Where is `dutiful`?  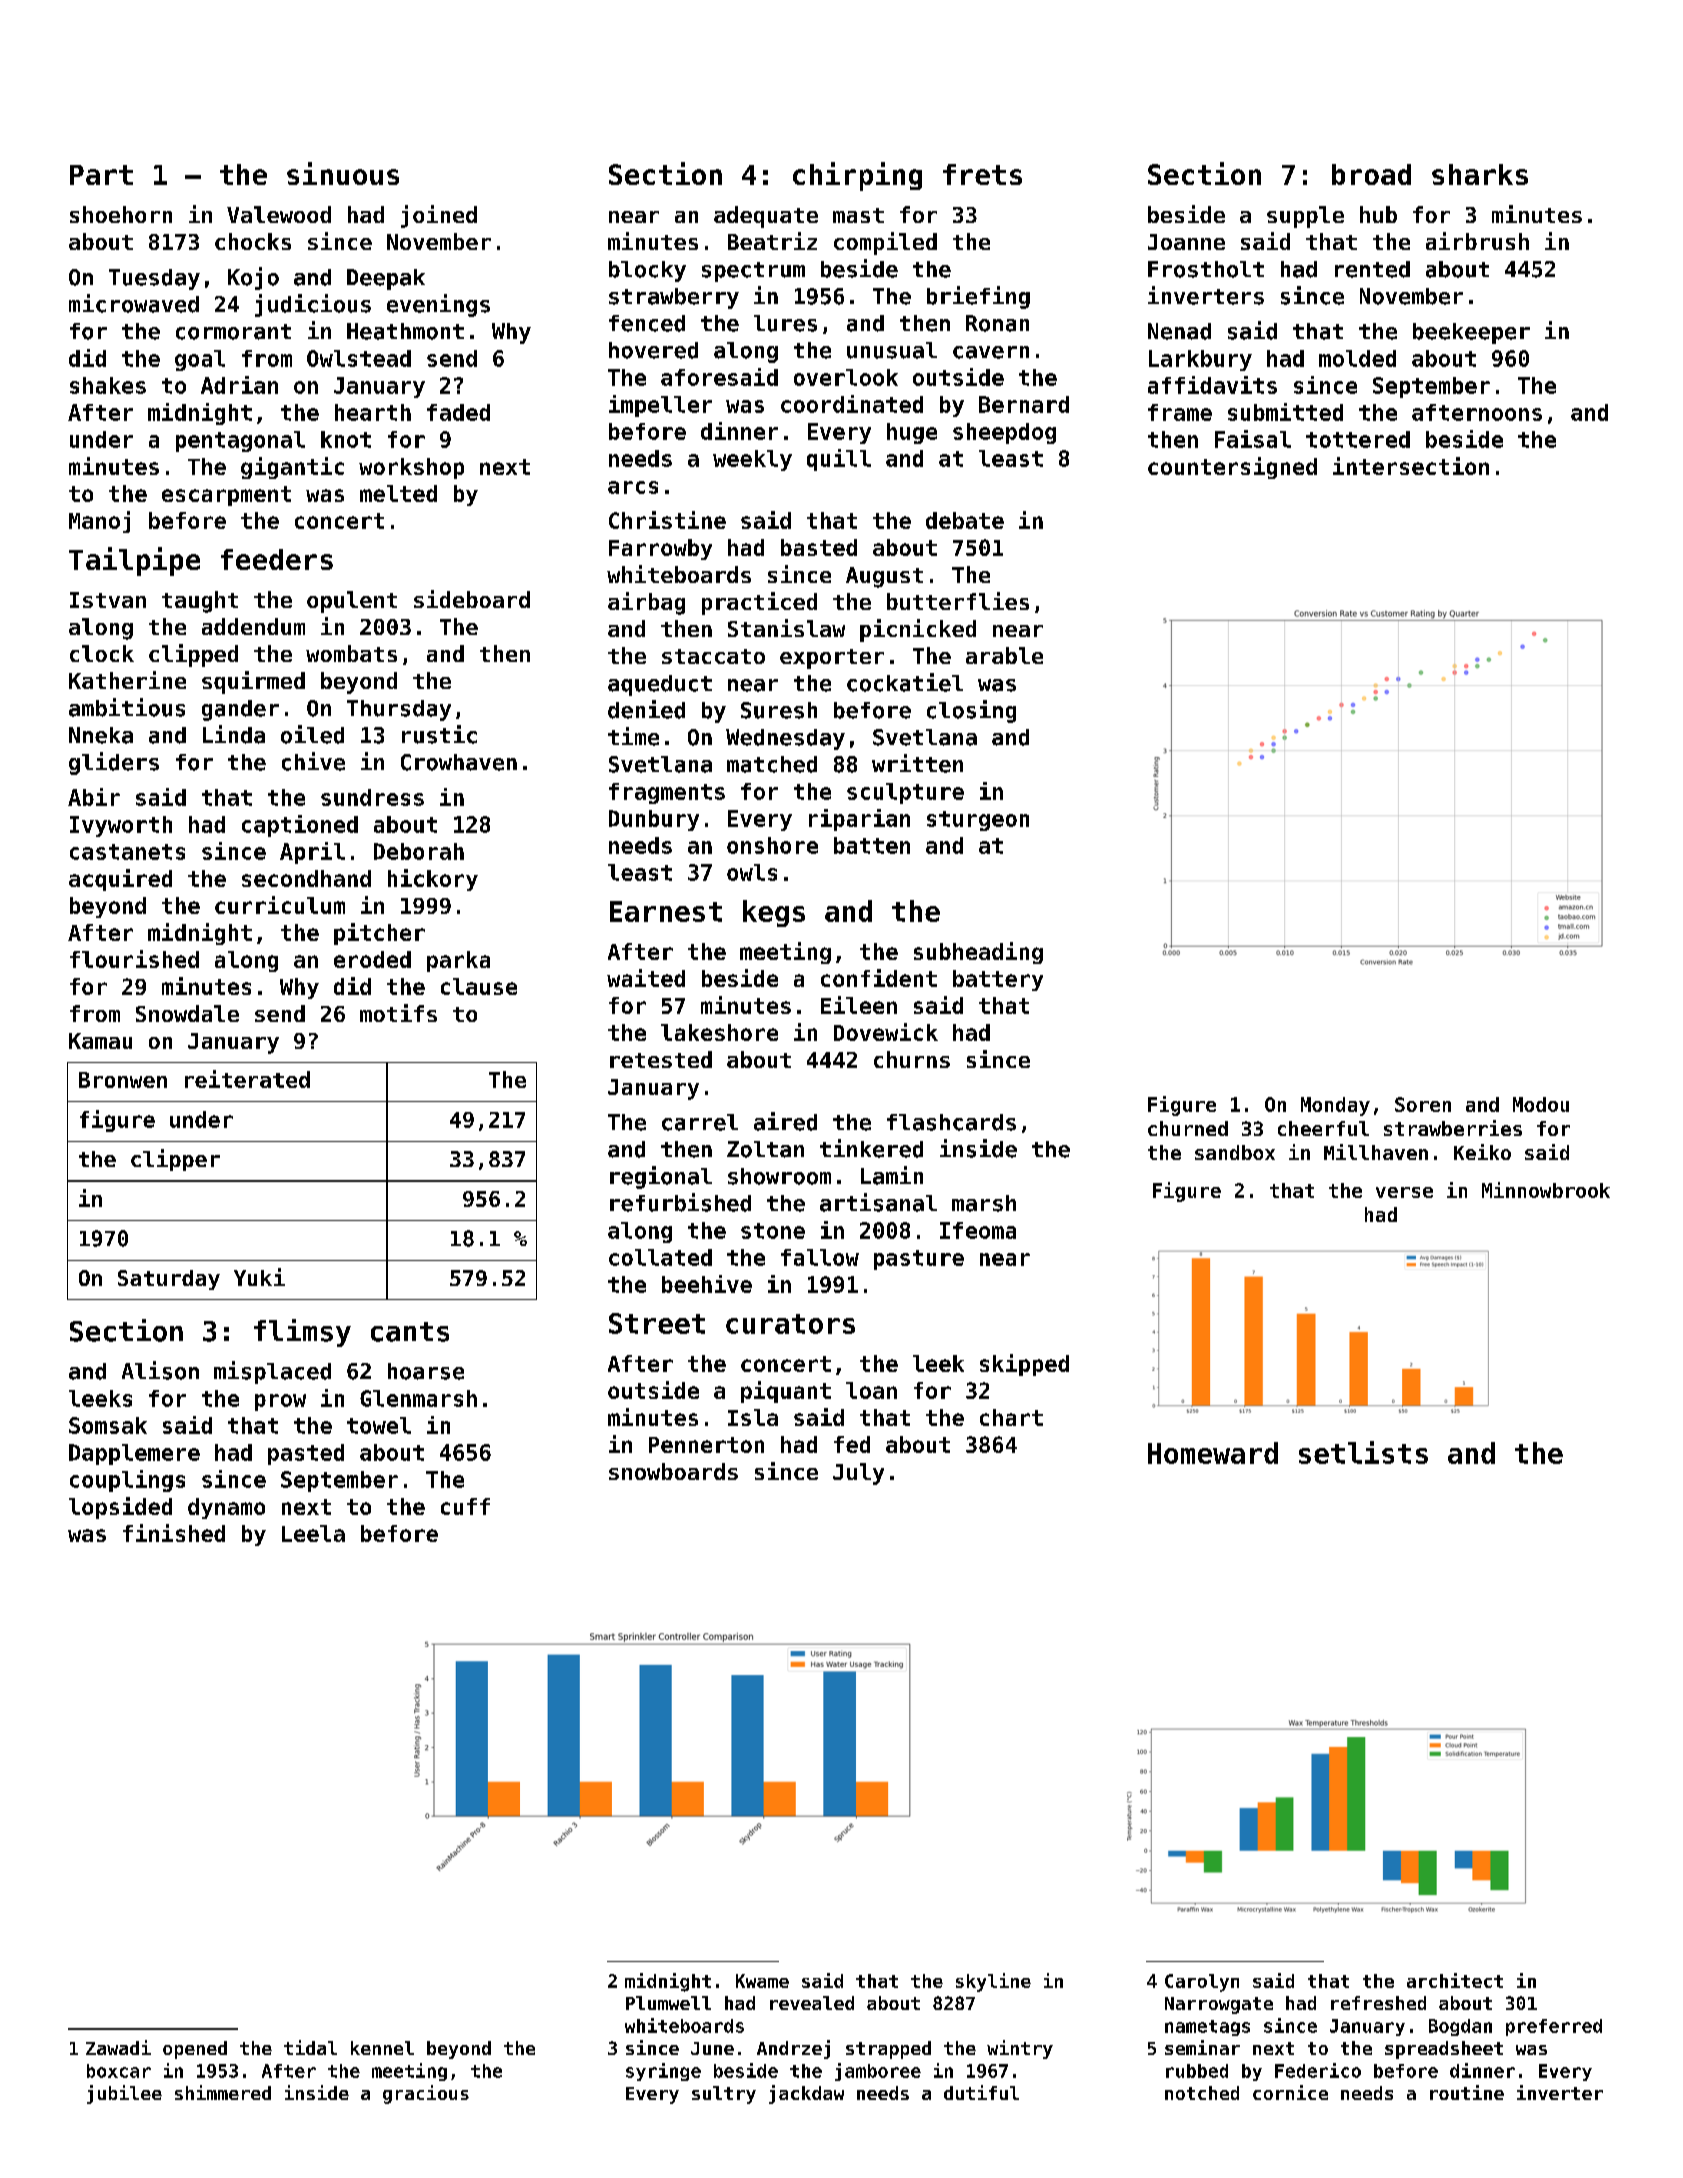
dutiful is located at coordinates (981, 2092).
